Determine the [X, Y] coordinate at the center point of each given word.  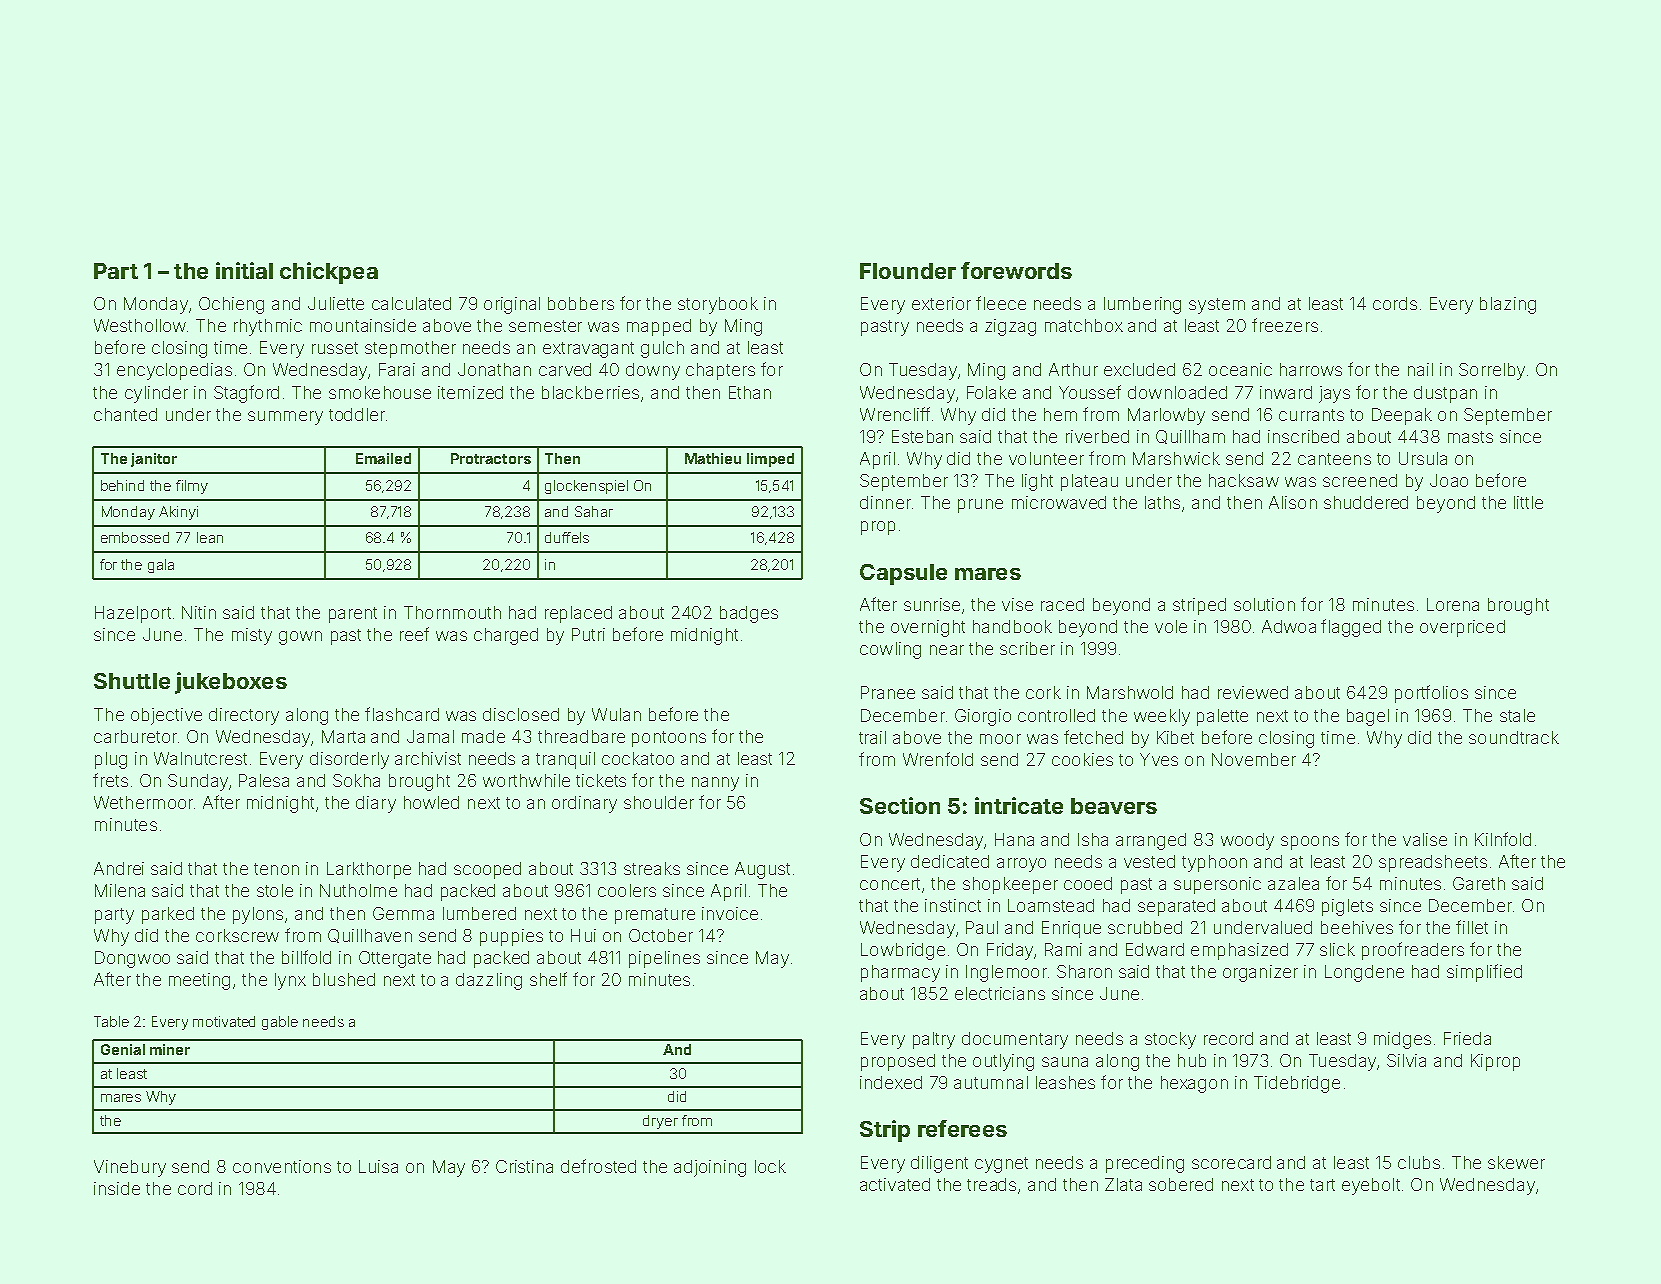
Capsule [903, 574]
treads [991, 1184]
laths [1162, 502]
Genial [123, 1049]
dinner [885, 502]
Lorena [1453, 604]
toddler [357, 414]
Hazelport [133, 614]
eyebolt [1371, 1186]
